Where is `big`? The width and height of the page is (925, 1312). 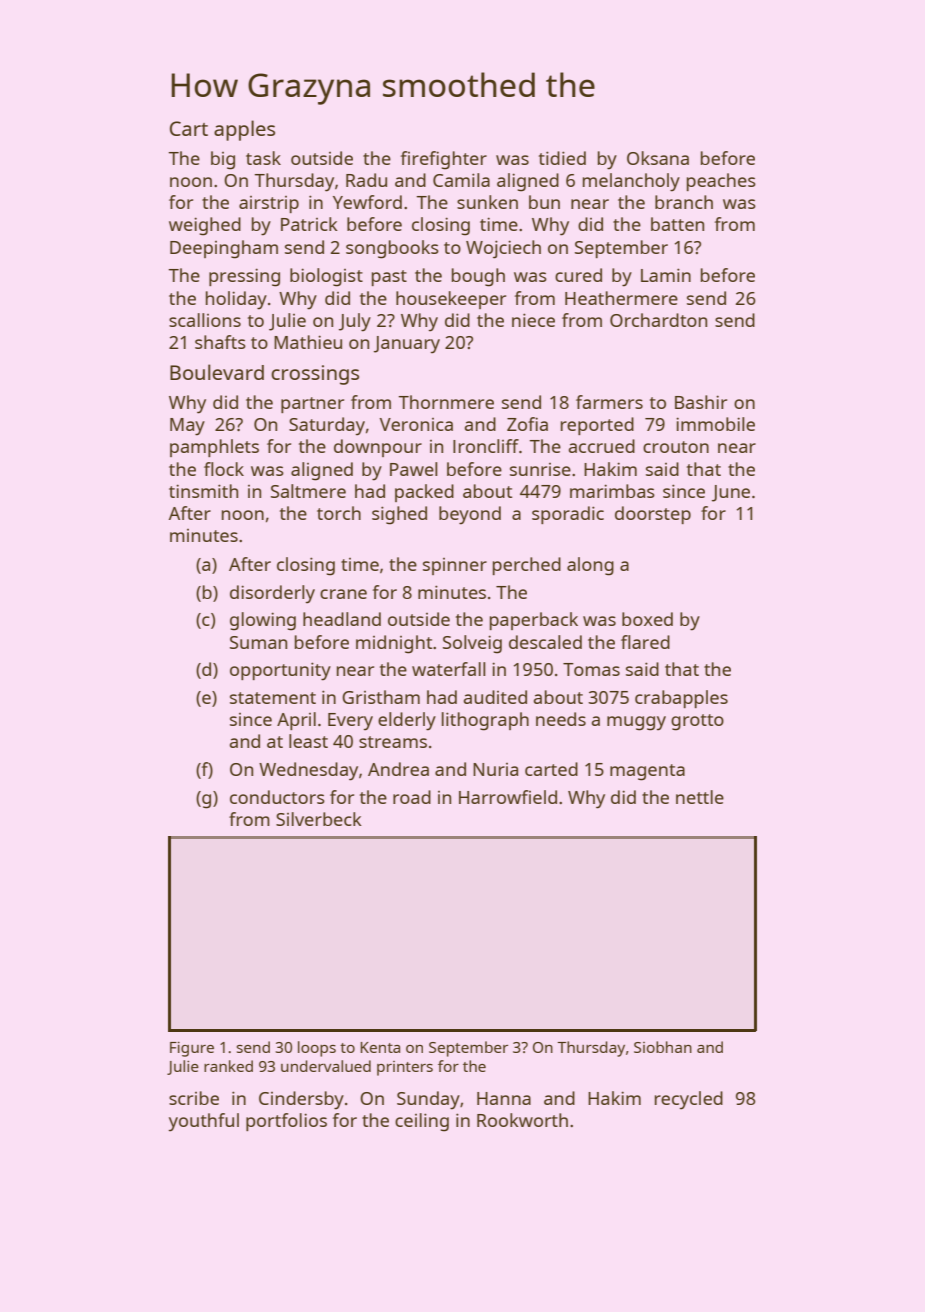
big is located at coordinates (223, 160).
